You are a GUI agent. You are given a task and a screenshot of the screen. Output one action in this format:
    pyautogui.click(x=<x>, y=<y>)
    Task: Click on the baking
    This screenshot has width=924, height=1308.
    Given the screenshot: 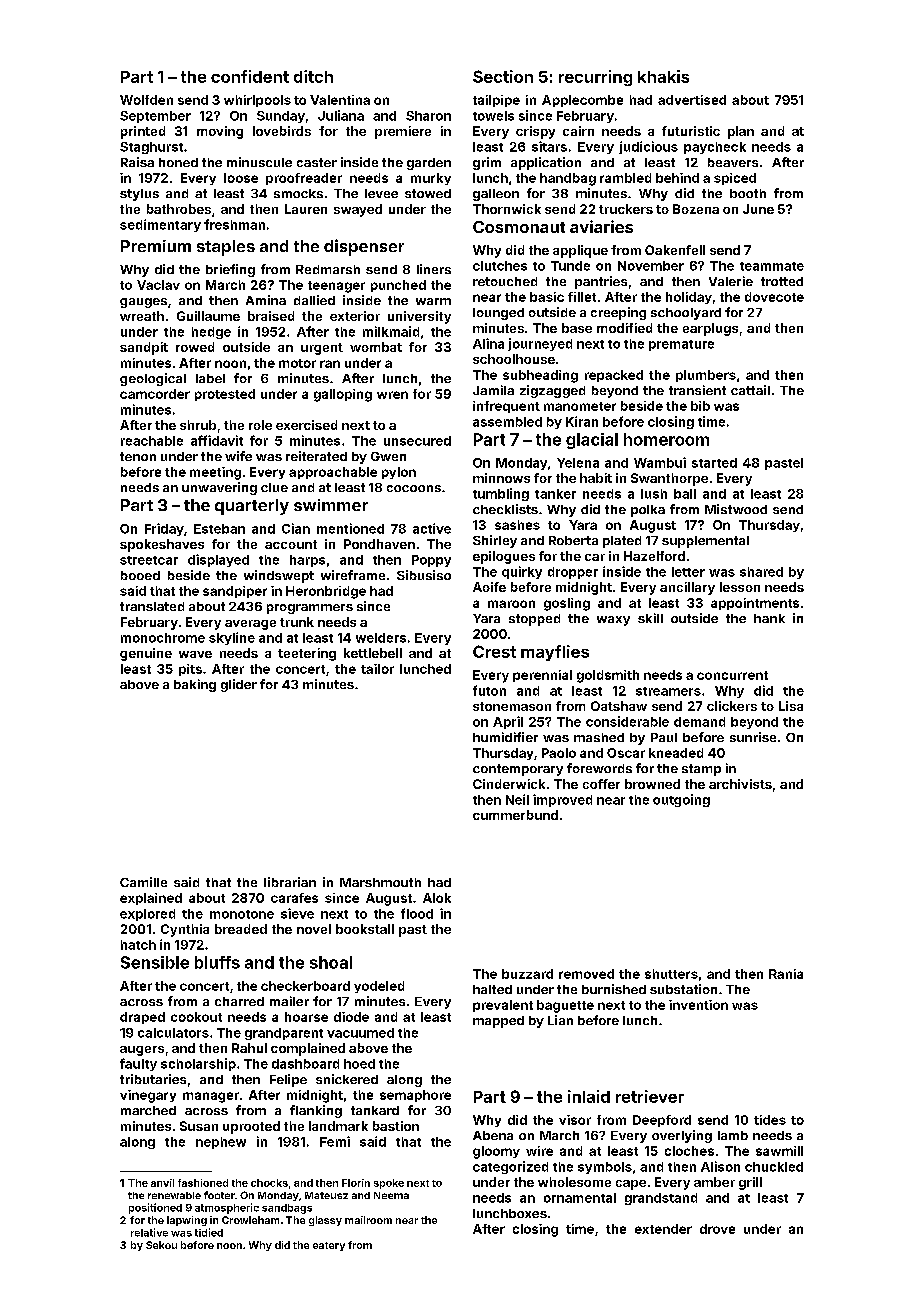 What is the action you would take?
    pyautogui.click(x=195, y=685)
